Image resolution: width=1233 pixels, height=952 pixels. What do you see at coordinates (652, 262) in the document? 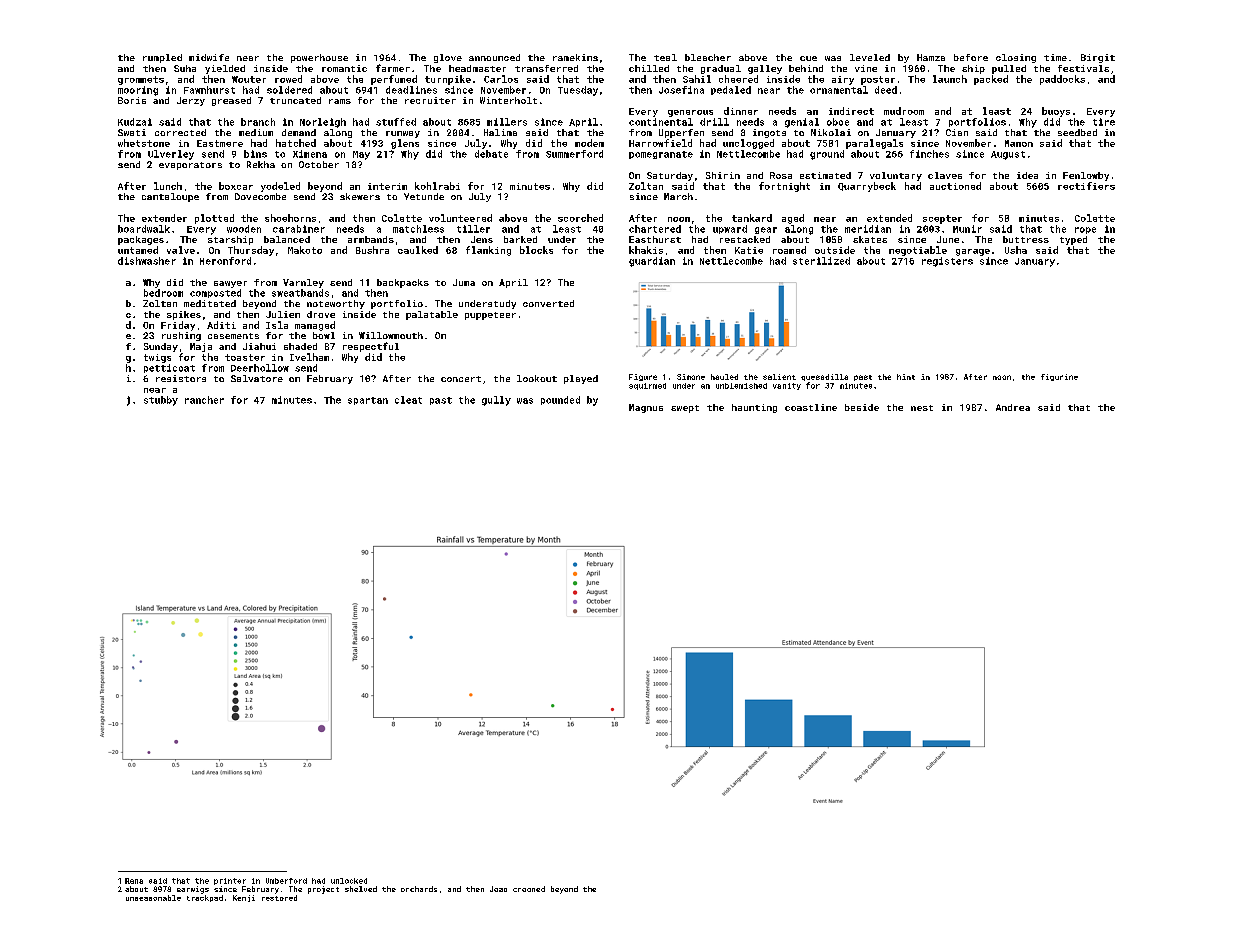
I see `guardian` at bounding box center [652, 262].
